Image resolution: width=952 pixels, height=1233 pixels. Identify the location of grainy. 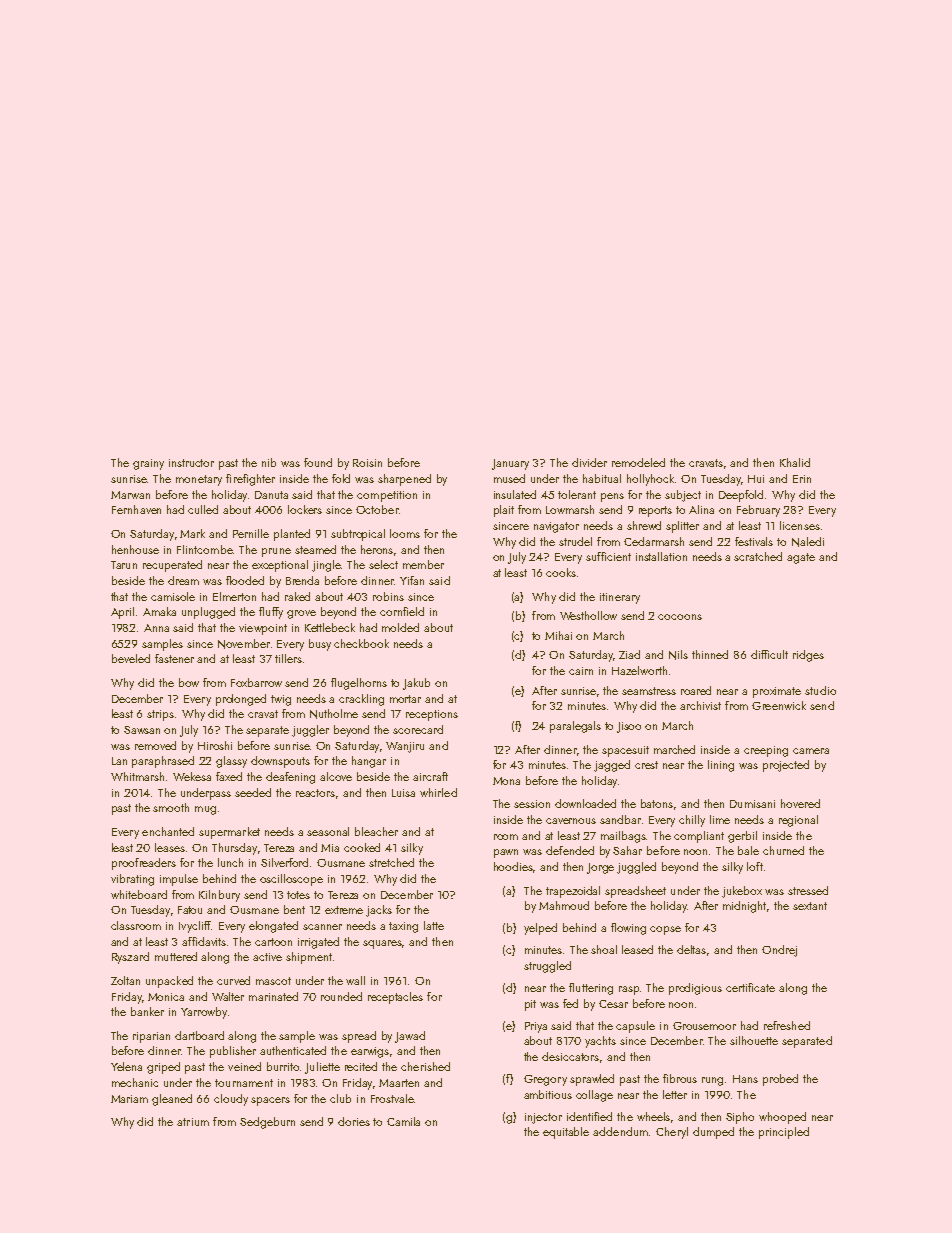
(148, 464).
